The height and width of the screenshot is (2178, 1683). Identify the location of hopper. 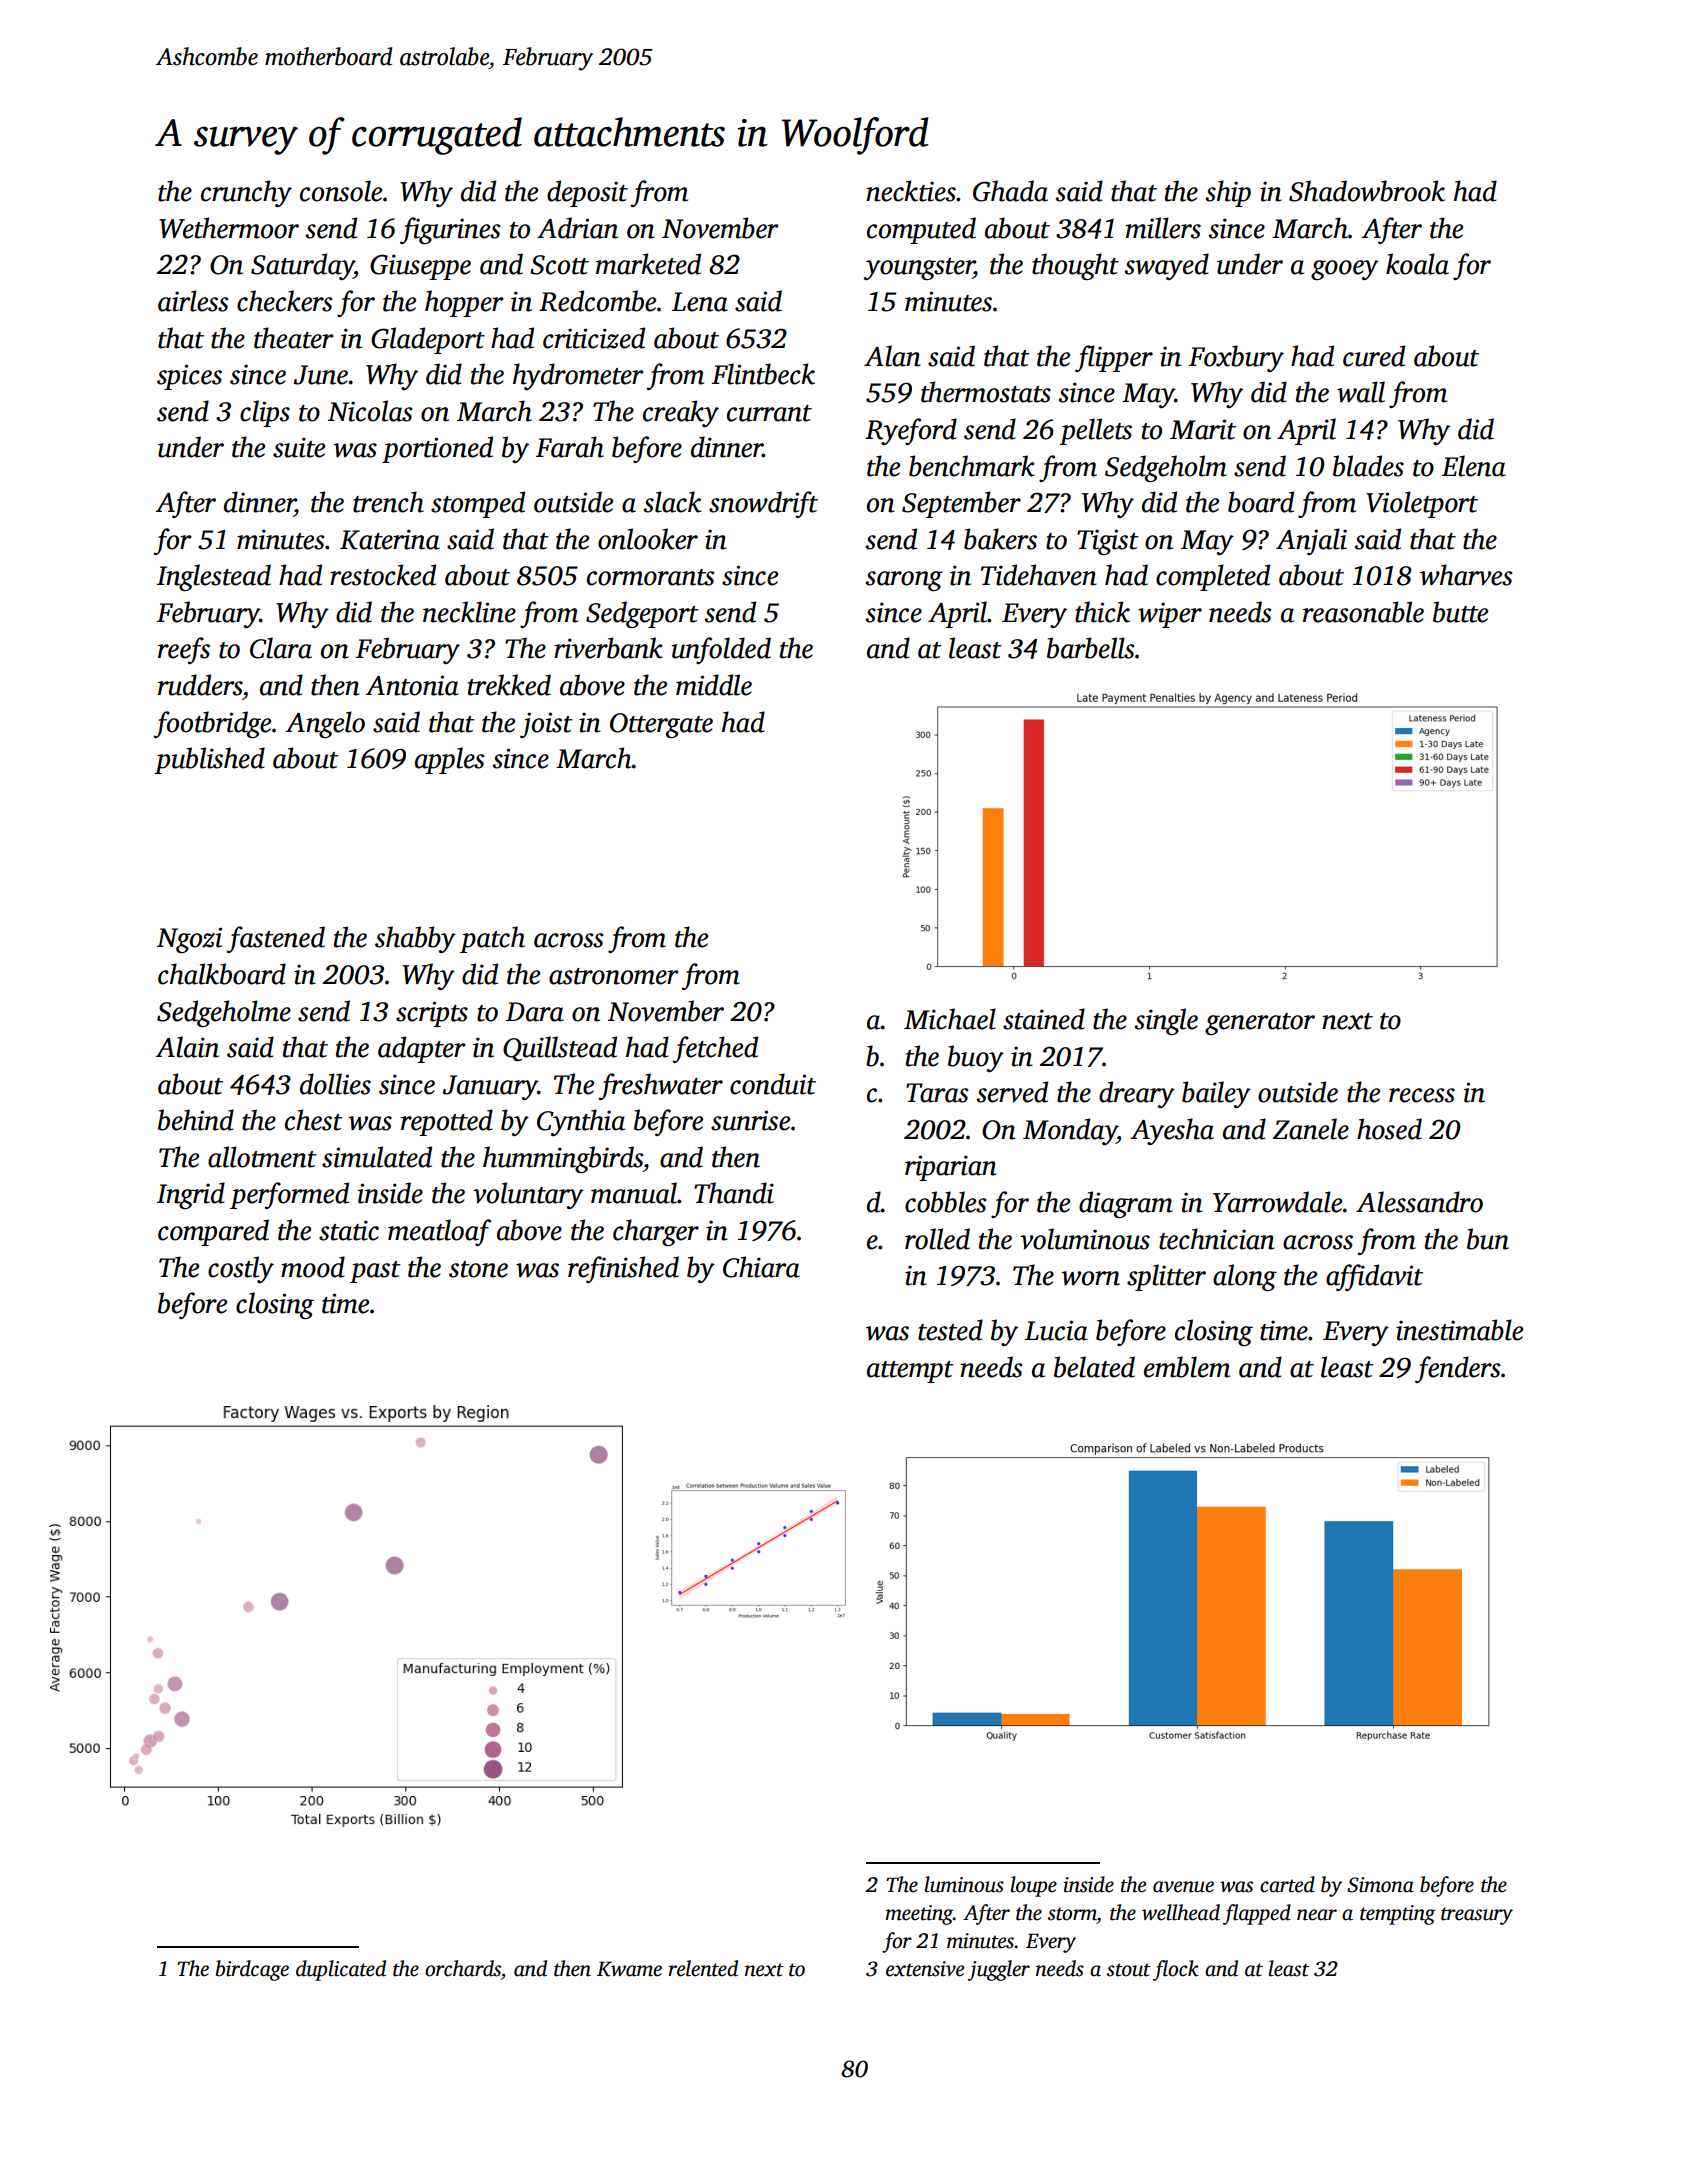
(464, 303).
